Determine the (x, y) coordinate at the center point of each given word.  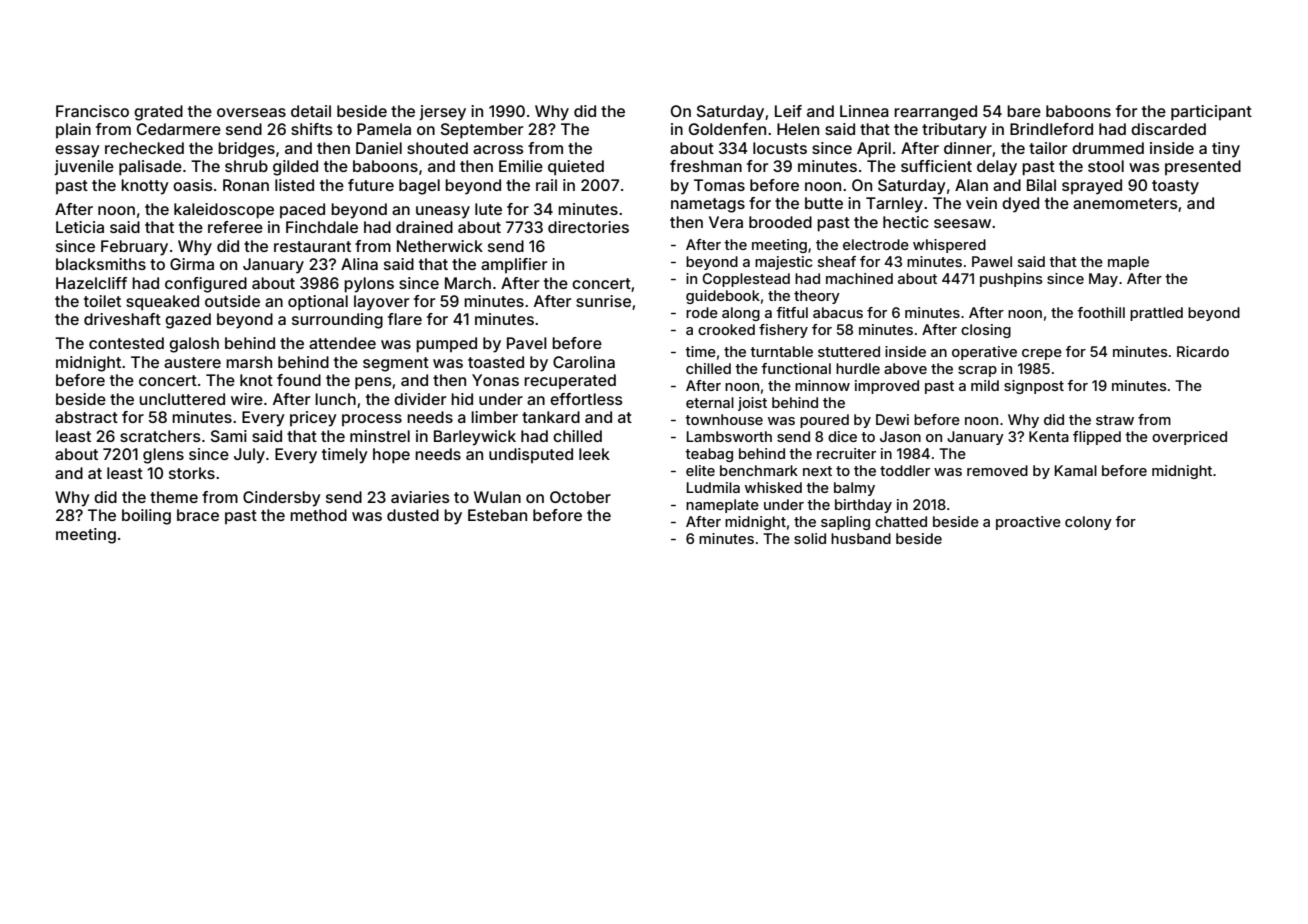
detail (311, 111)
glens (163, 456)
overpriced (1189, 438)
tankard (551, 417)
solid (810, 538)
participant (1211, 113)
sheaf (837, 261)
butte (824, 203)
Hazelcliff (91, 283)
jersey (442, 113)
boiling (146, 517)
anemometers (1125, 203)
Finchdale (322, 227)
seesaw (962, 223)
